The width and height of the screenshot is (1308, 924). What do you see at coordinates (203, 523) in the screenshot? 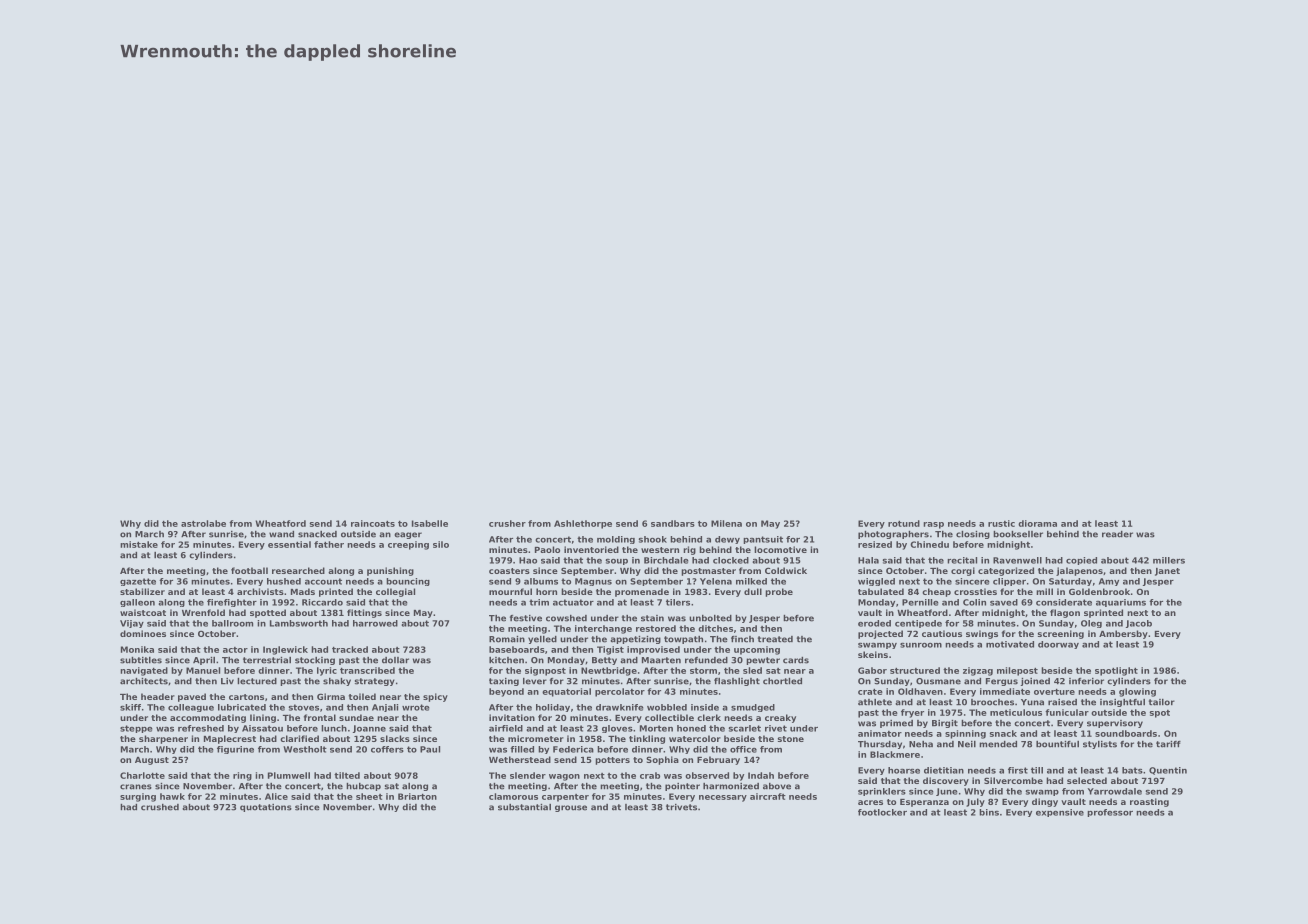
I see `astrolabe` at bounding box center [203, 523].
